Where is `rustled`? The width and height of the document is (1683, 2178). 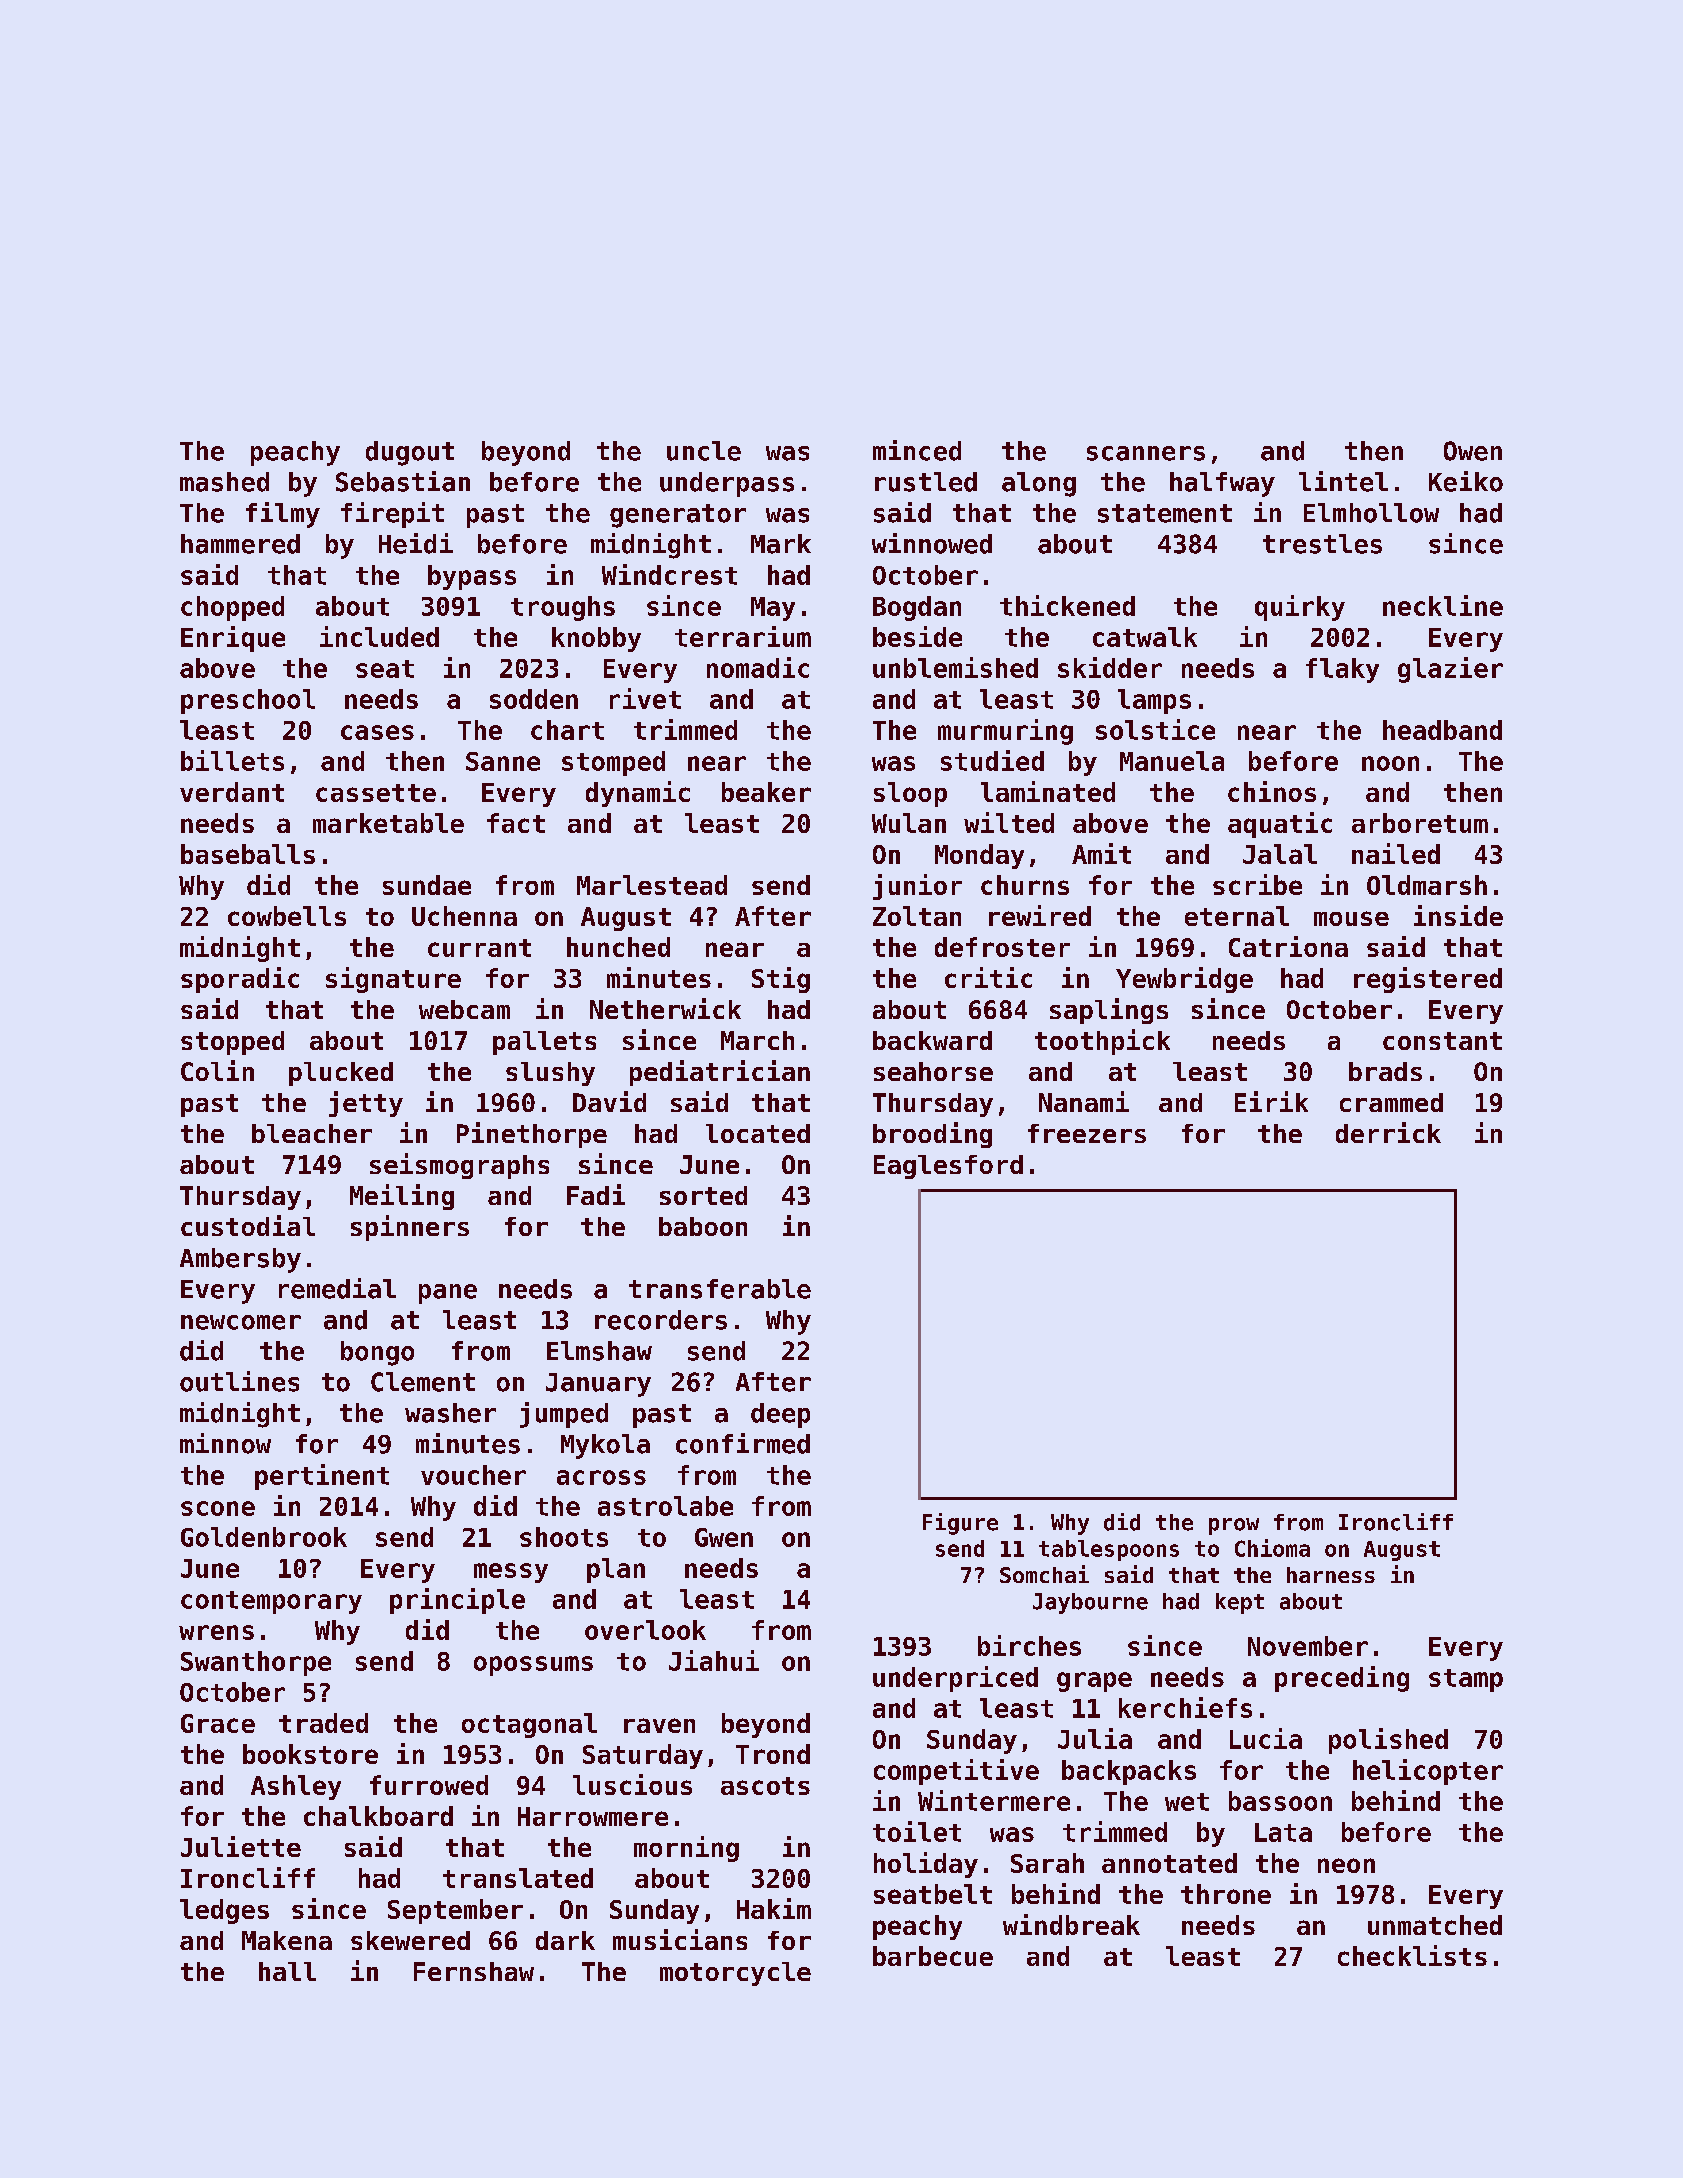
rustled is located at coordinates (926, 482).
